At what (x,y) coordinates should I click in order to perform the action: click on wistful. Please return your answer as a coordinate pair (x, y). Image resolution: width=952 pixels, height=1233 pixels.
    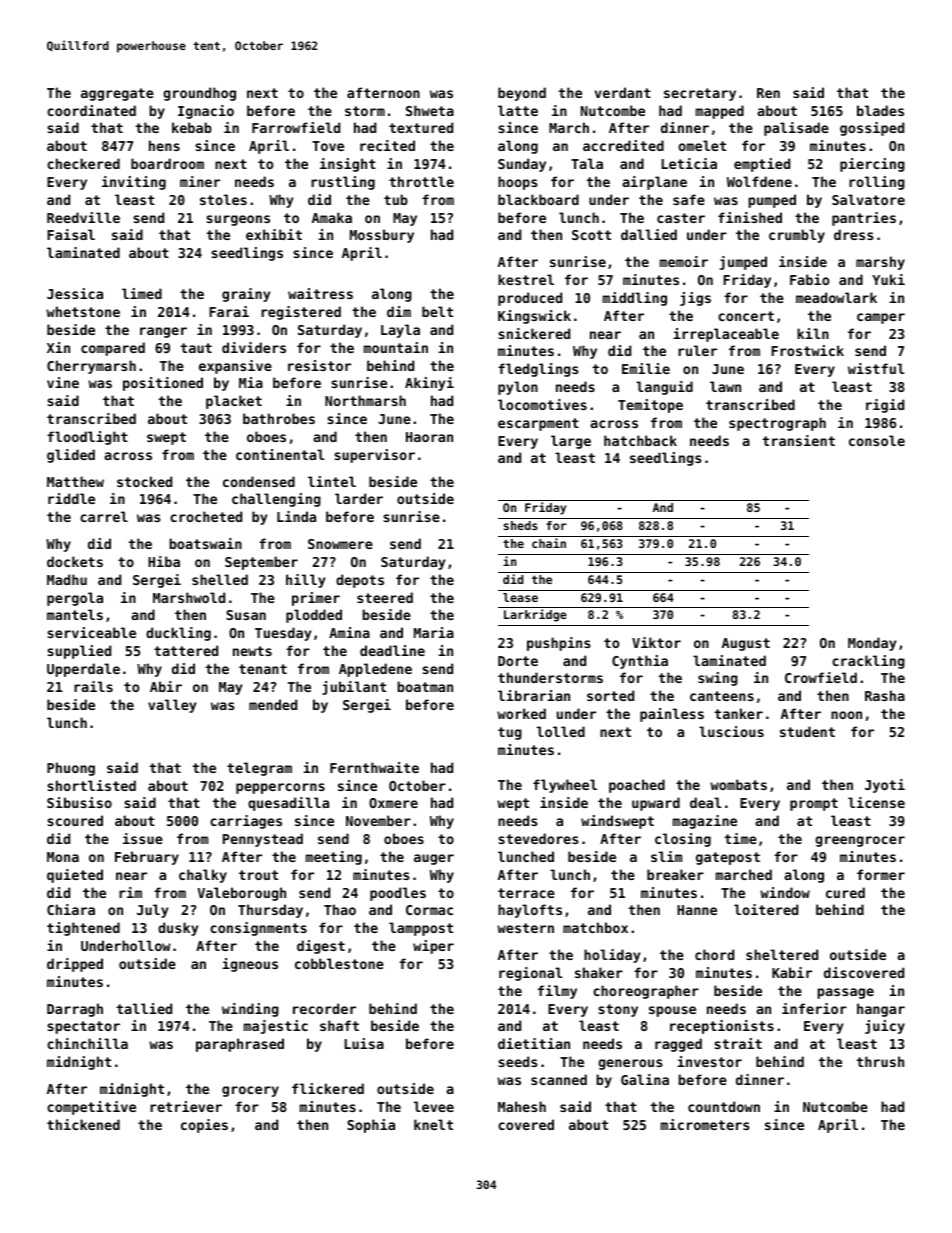
    Looking at the image, I should click on (876, 368).
